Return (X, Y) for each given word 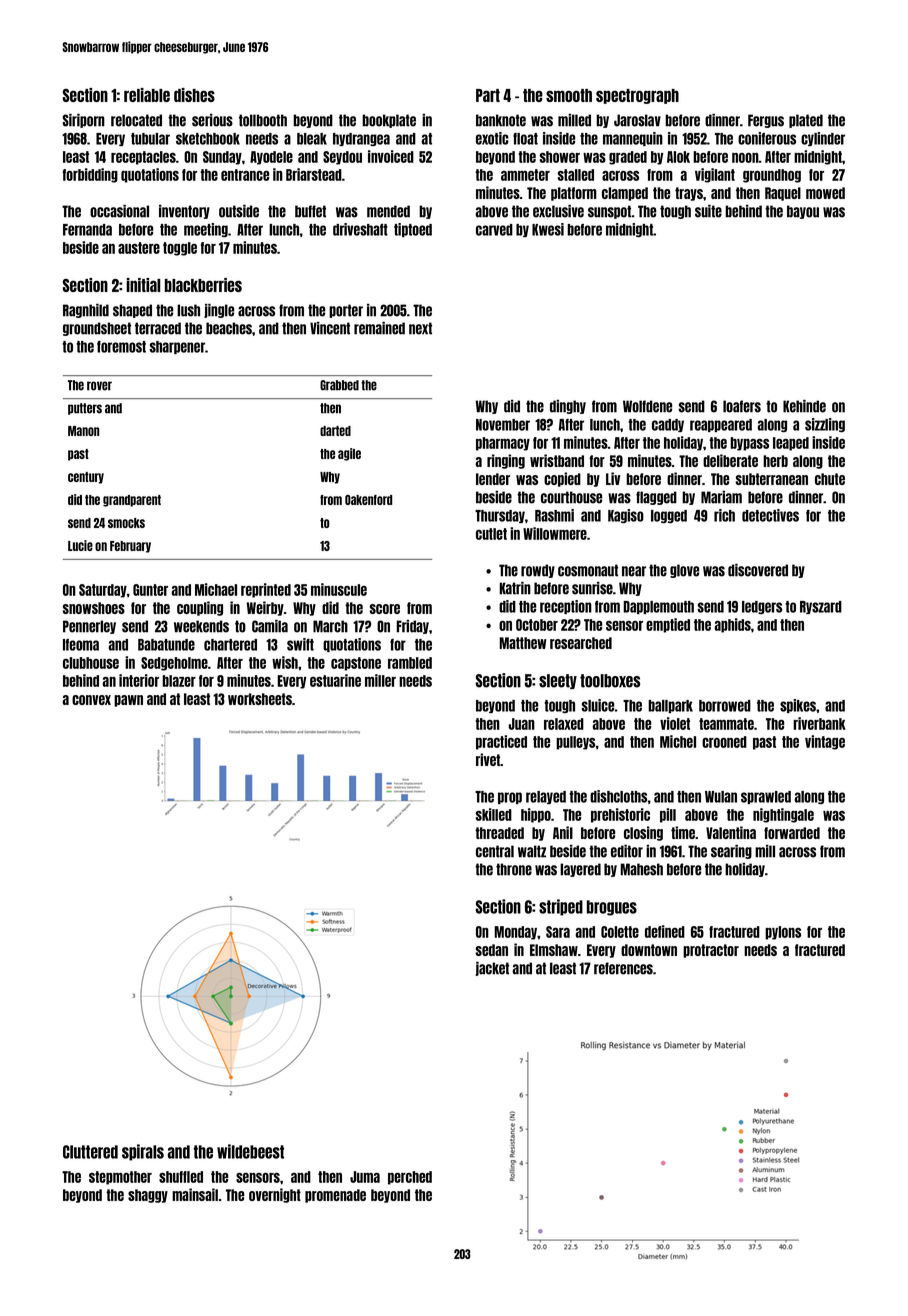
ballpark (670, 706)
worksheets (260, 699)
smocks (126, 523)
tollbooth (263, 120)
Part (488, 95)
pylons (783, 933)
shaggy (148, 1196)
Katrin (515, 588)
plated (806, 121)
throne (514, 869)
